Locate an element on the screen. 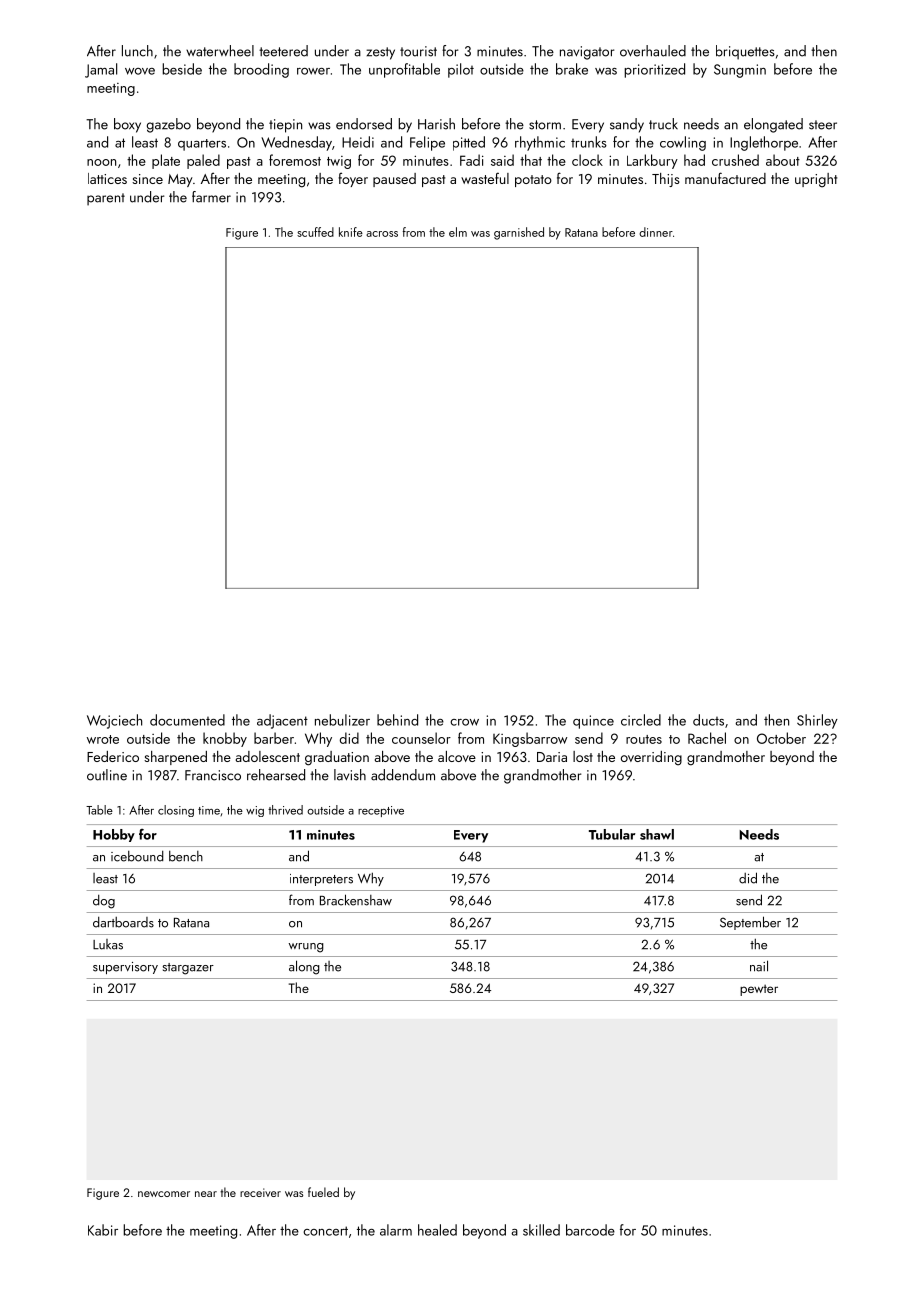 This screenshot has width=924, height=1308. newcomer is located at coordinates (164, 1194).
